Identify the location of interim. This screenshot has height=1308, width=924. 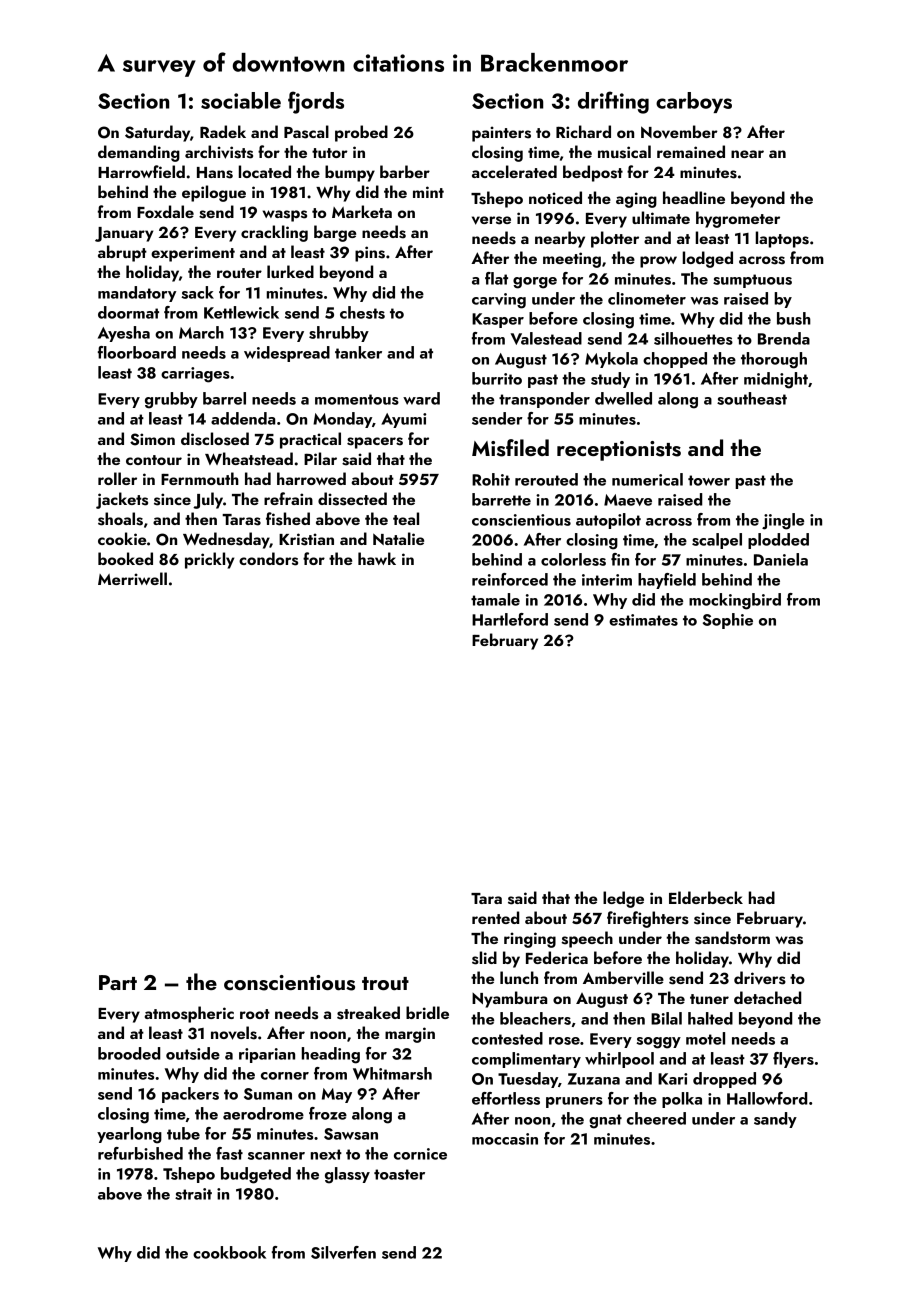
(607, 580).
